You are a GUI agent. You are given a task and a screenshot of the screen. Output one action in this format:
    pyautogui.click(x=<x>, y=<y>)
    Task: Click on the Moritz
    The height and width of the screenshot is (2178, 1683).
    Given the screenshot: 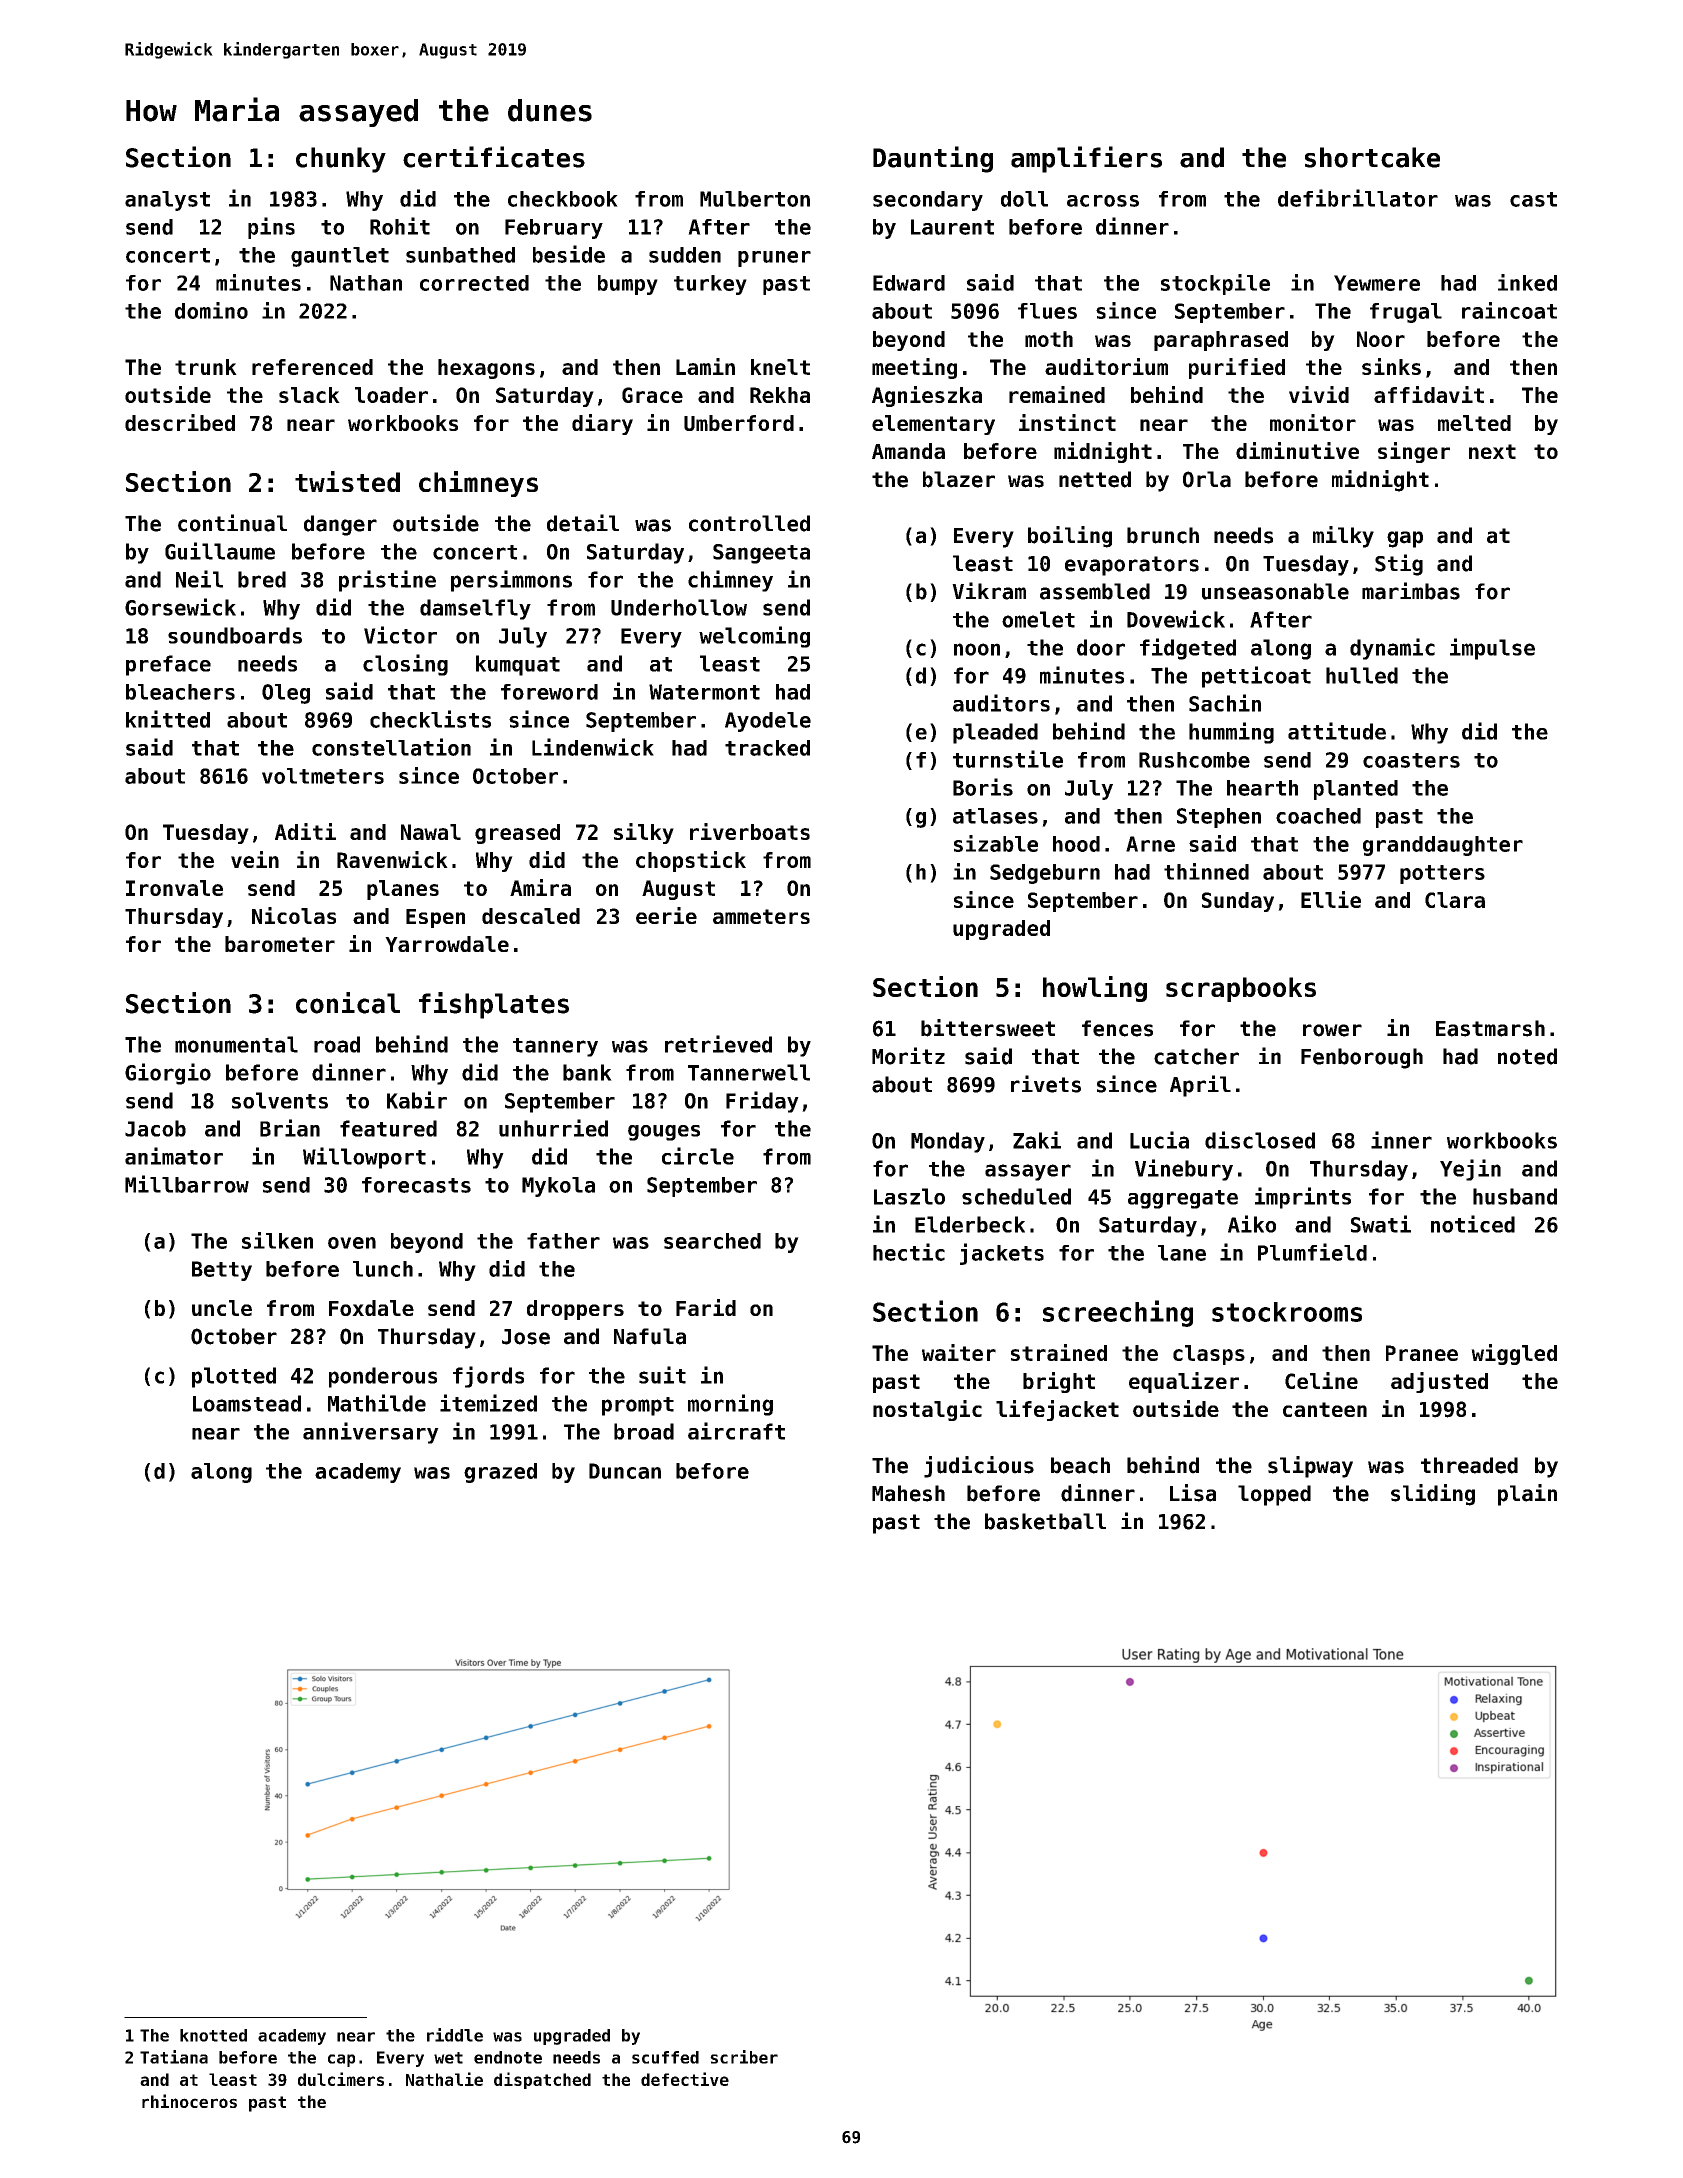 What is the action you would take?
    pyautogui.click(x=908, y=1056)
